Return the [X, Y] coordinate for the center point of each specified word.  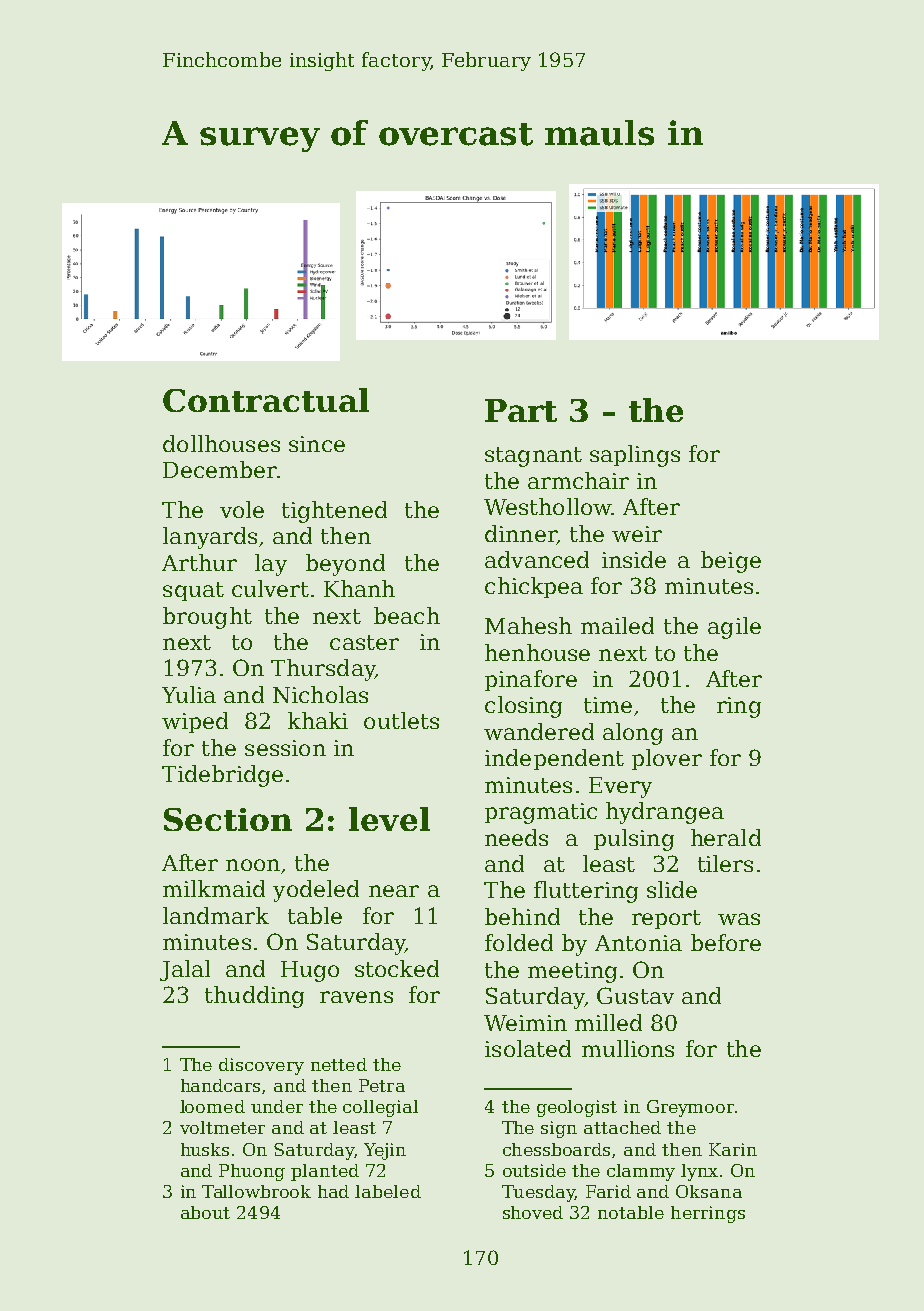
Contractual [266, 400]
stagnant [533, 457]
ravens [356, 997]
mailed [617, 625]
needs [516, 837]
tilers [725, 863]
